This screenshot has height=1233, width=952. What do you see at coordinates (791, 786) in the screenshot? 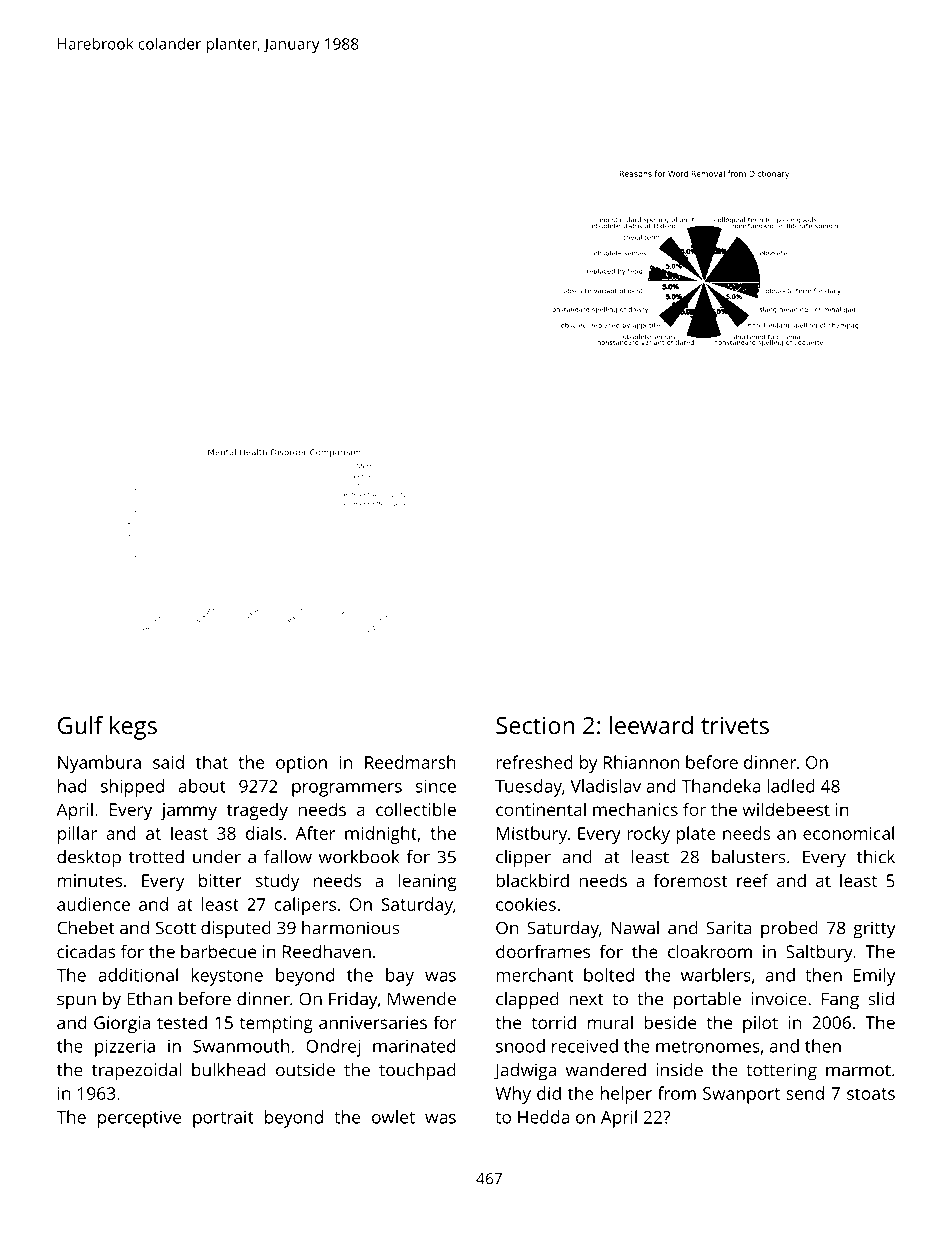
I see `ladled` at bounding box center [791, 786].
